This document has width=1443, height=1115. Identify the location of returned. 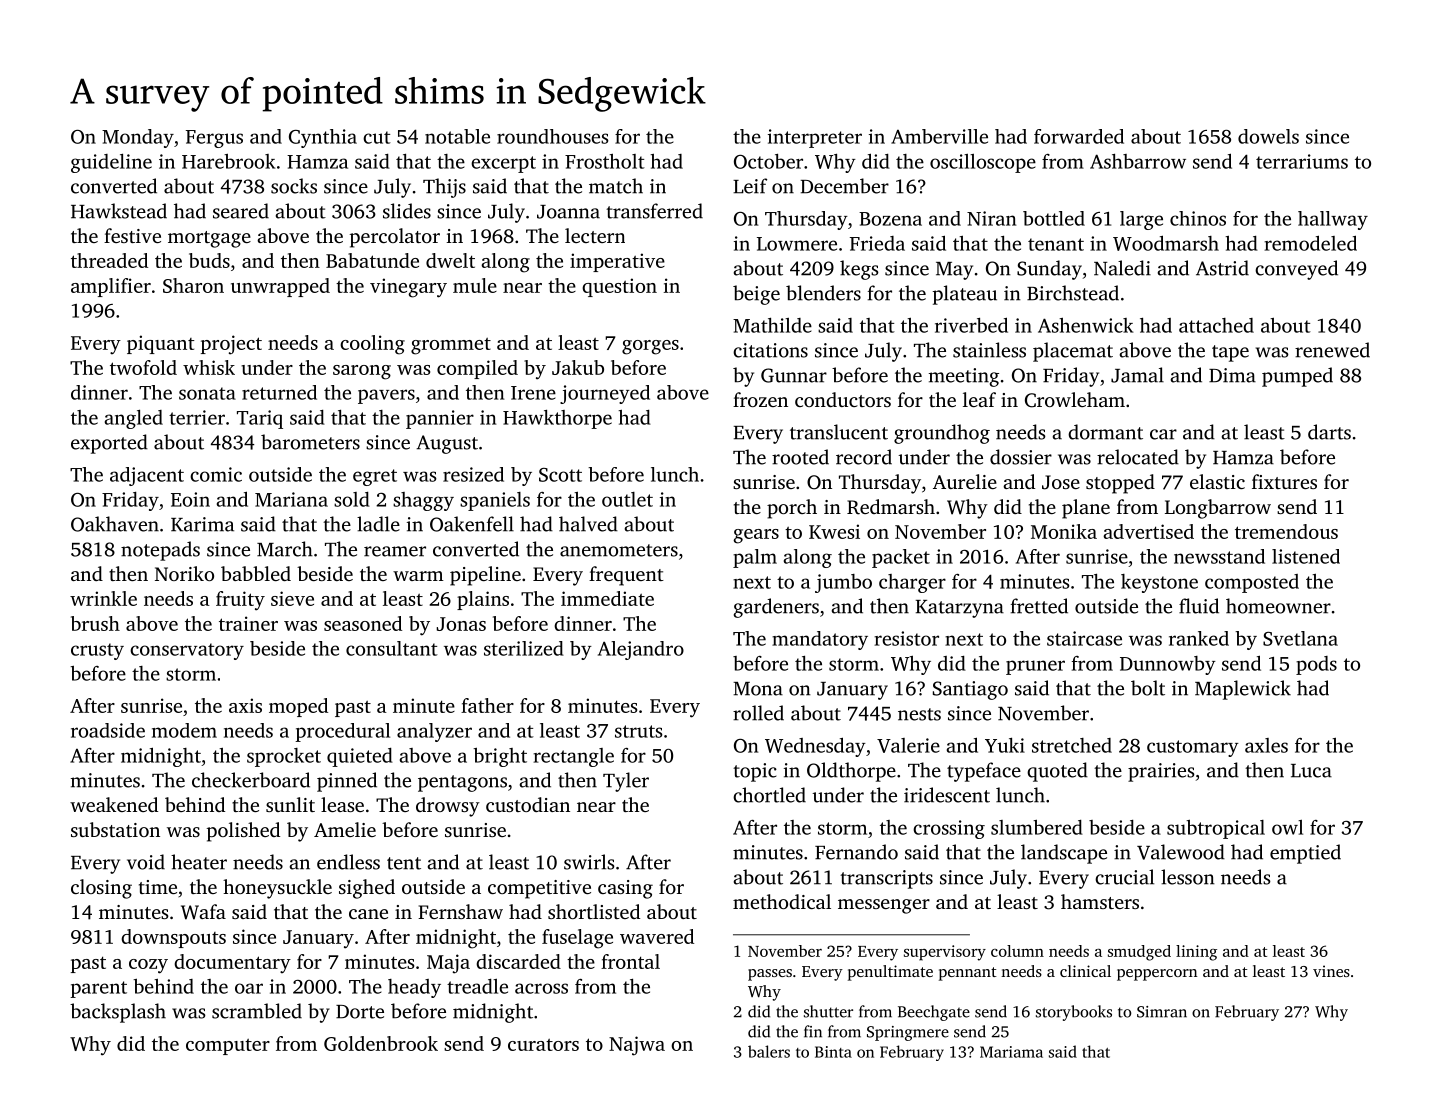
(279, 392).
